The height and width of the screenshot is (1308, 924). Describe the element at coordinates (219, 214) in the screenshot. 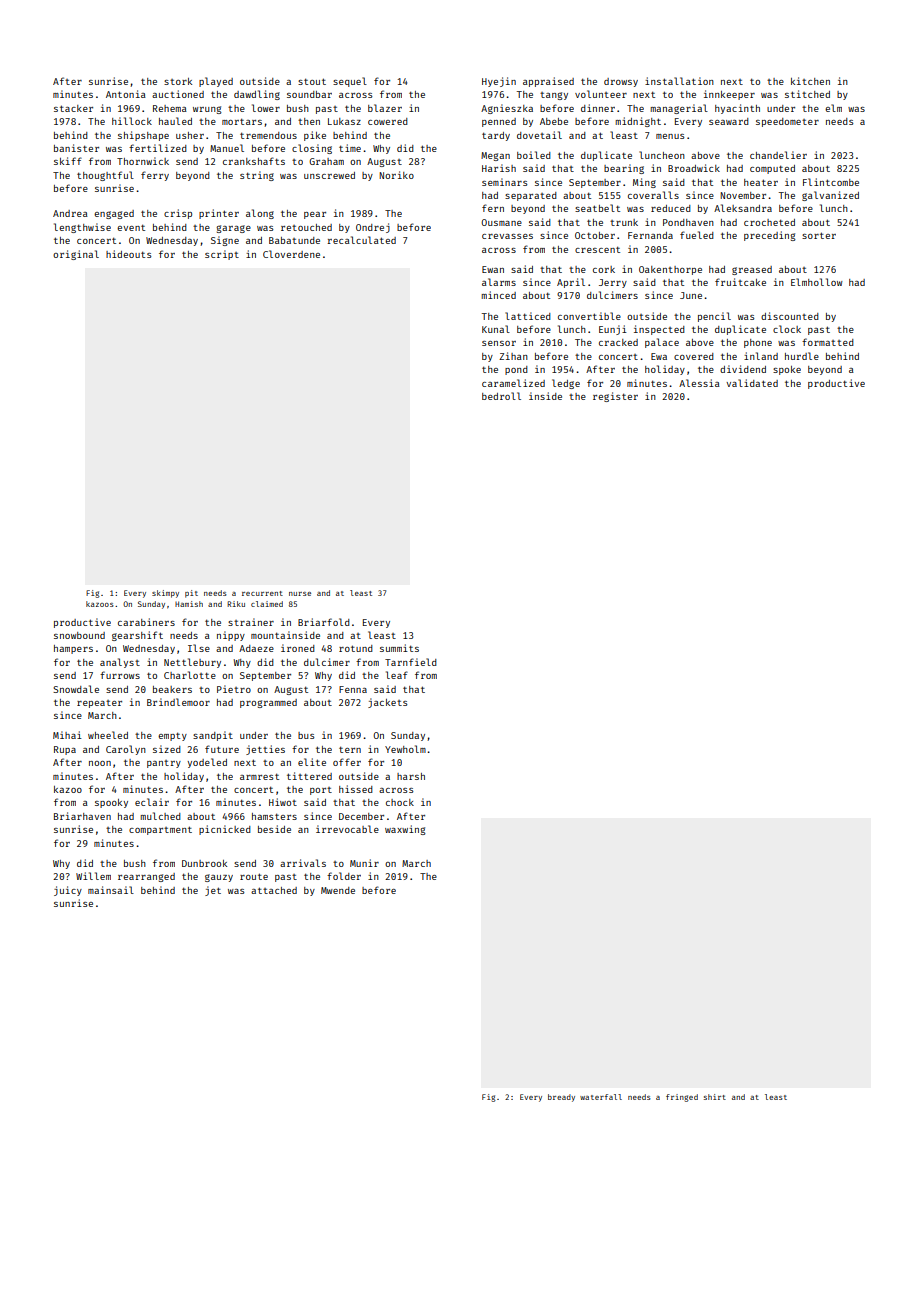

I see `printer` at that location.
